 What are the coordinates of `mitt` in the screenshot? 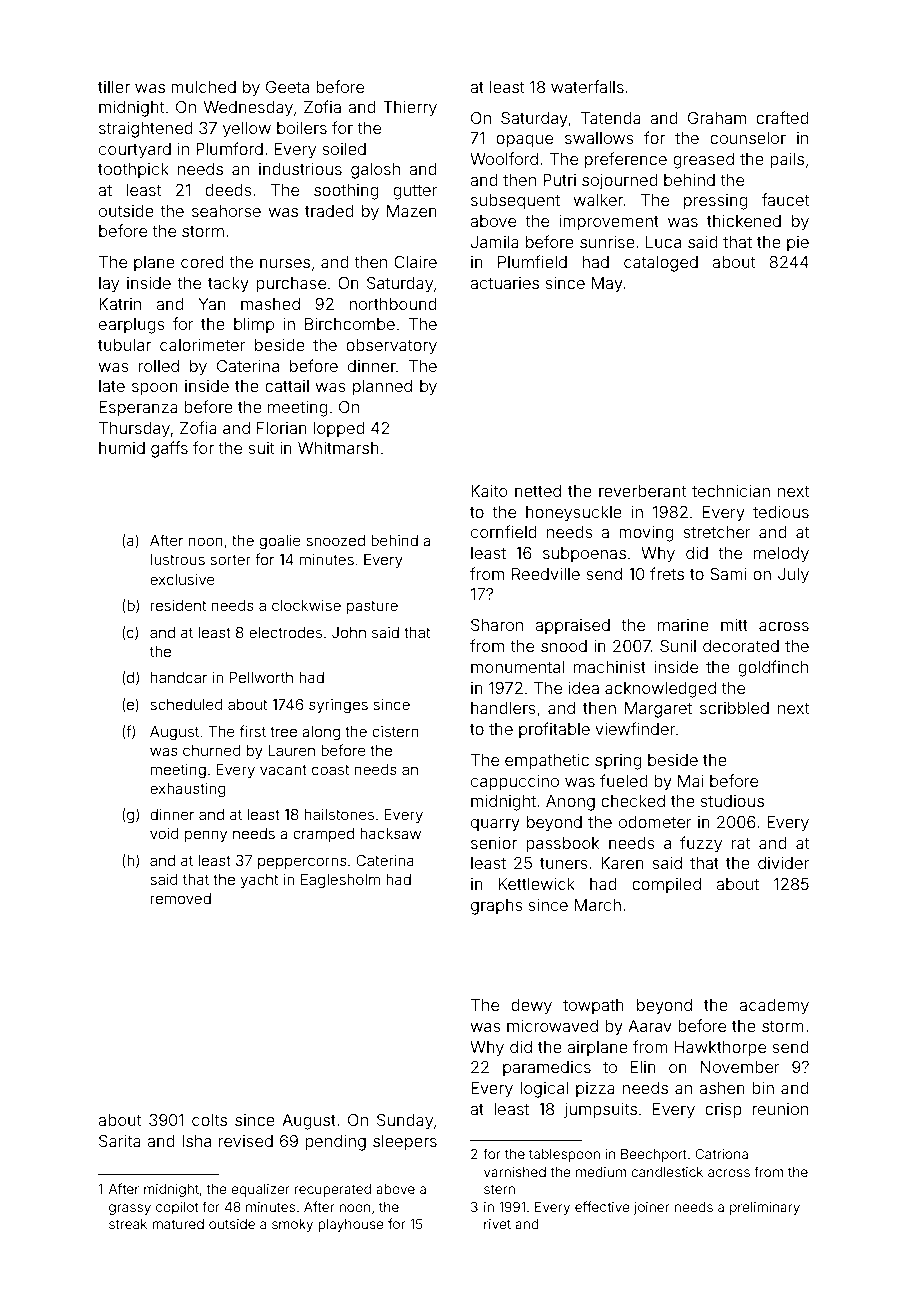 It's located at (734, 625).
